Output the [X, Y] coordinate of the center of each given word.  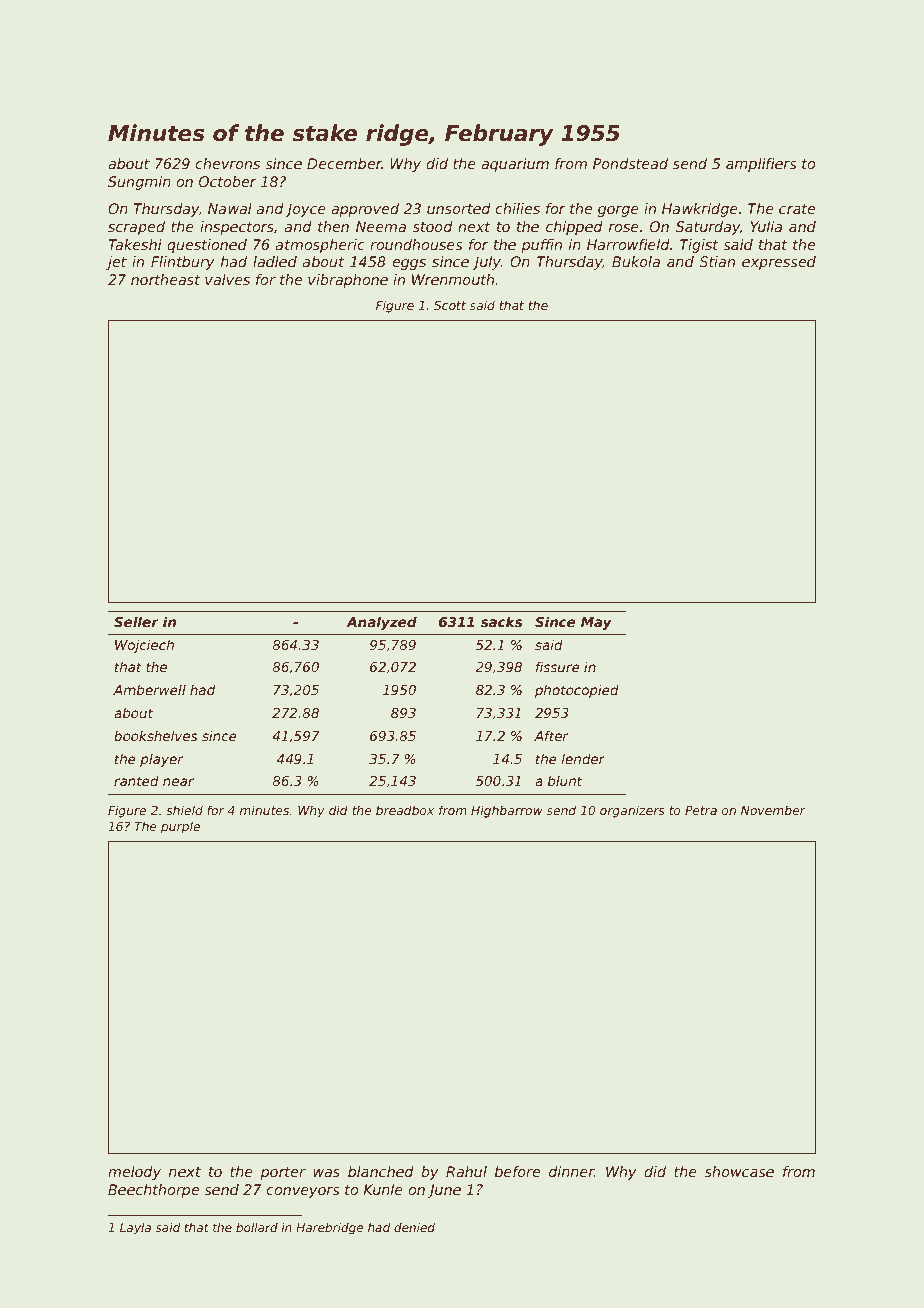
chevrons [227, 163]
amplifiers [761, 165]
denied [414, 1227]
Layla [135, 1229]
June [444, 1191]
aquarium [515, 165]
